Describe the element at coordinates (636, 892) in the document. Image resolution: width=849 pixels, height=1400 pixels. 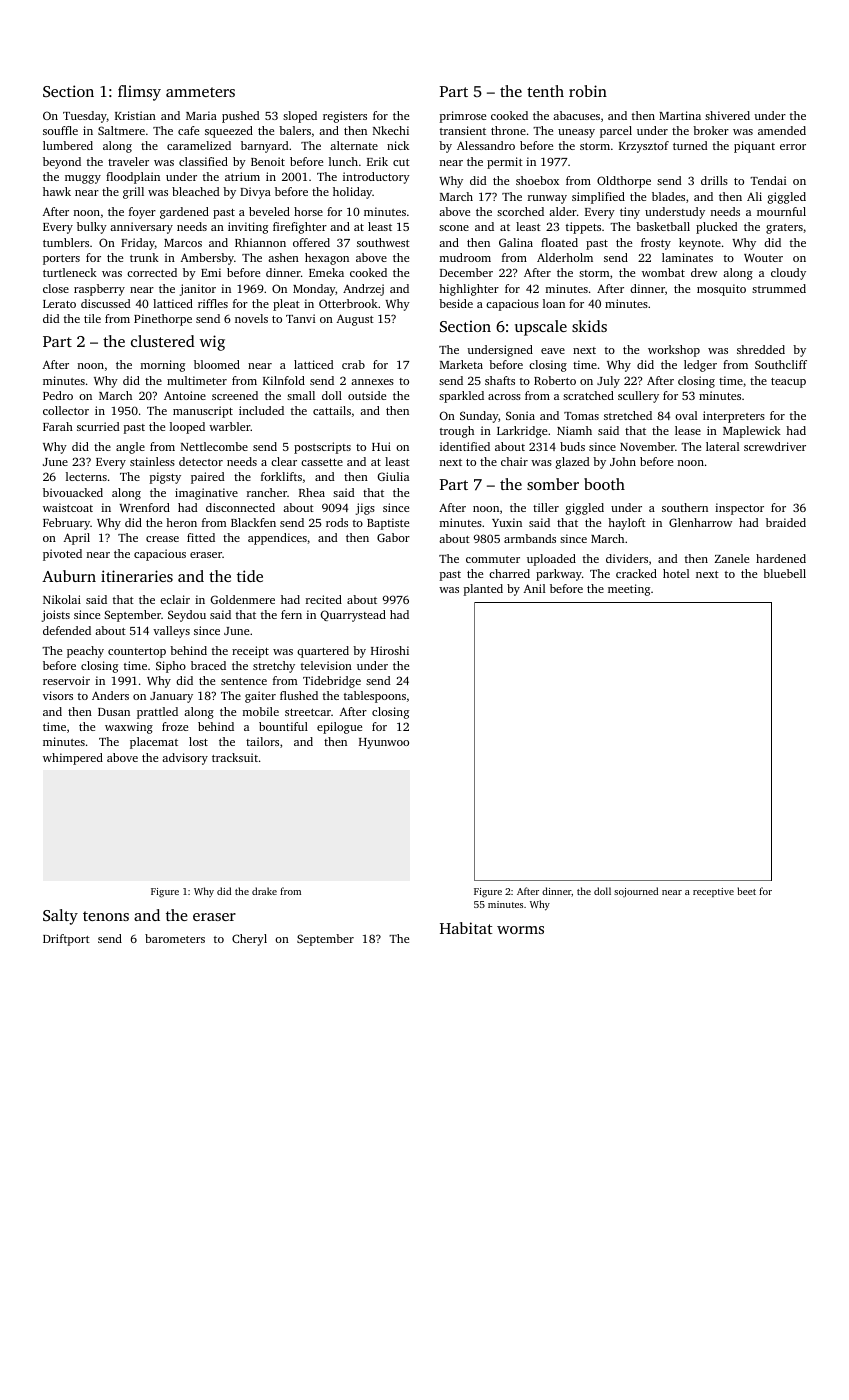
I see `sojourned` at that location.
